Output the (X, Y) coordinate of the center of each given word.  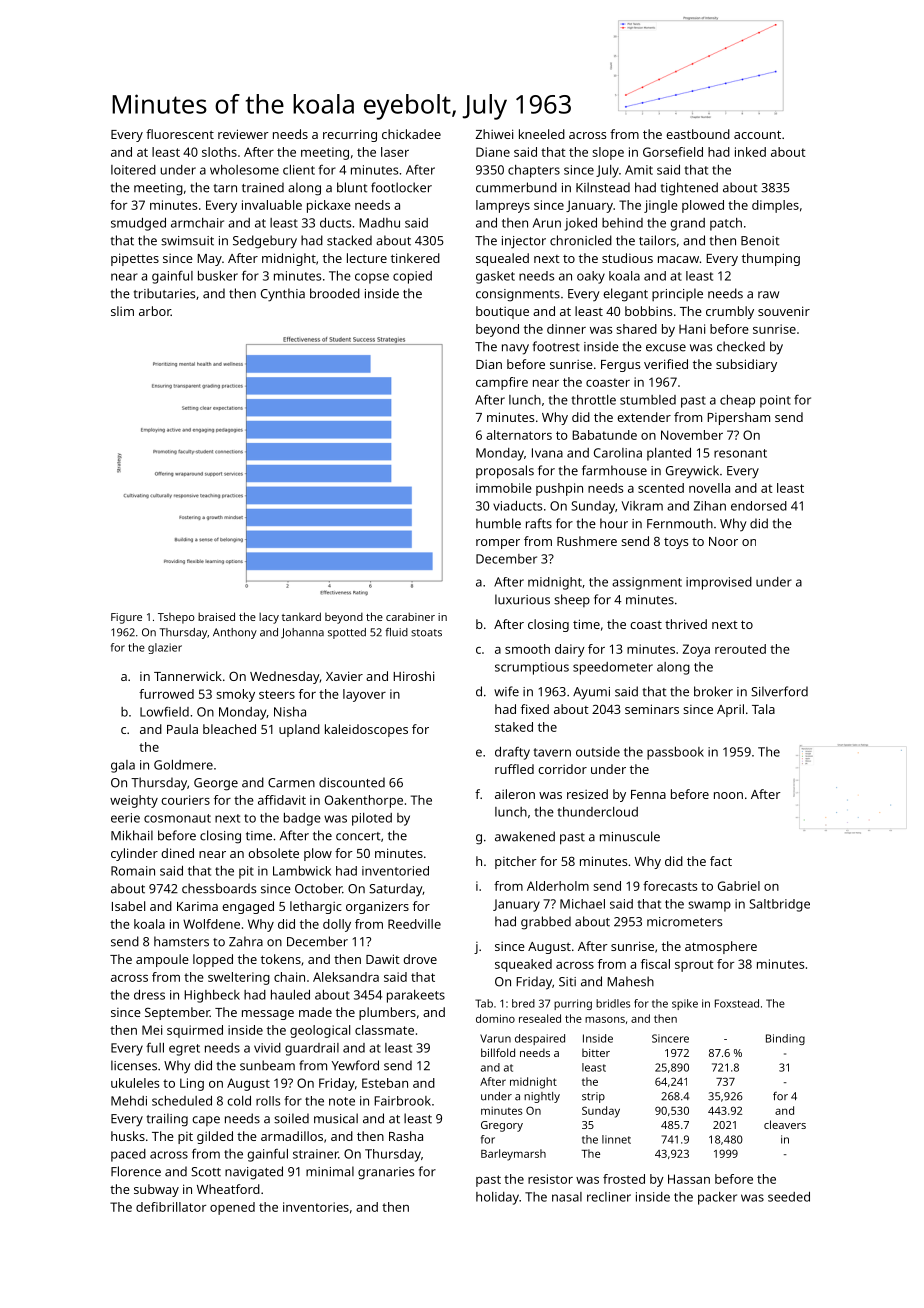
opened (232, 1208)
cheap (737, 401)
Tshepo (176, 618)
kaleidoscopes (366, 730)
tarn (225, 188)
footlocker (401, 187)
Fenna (648, 794)
